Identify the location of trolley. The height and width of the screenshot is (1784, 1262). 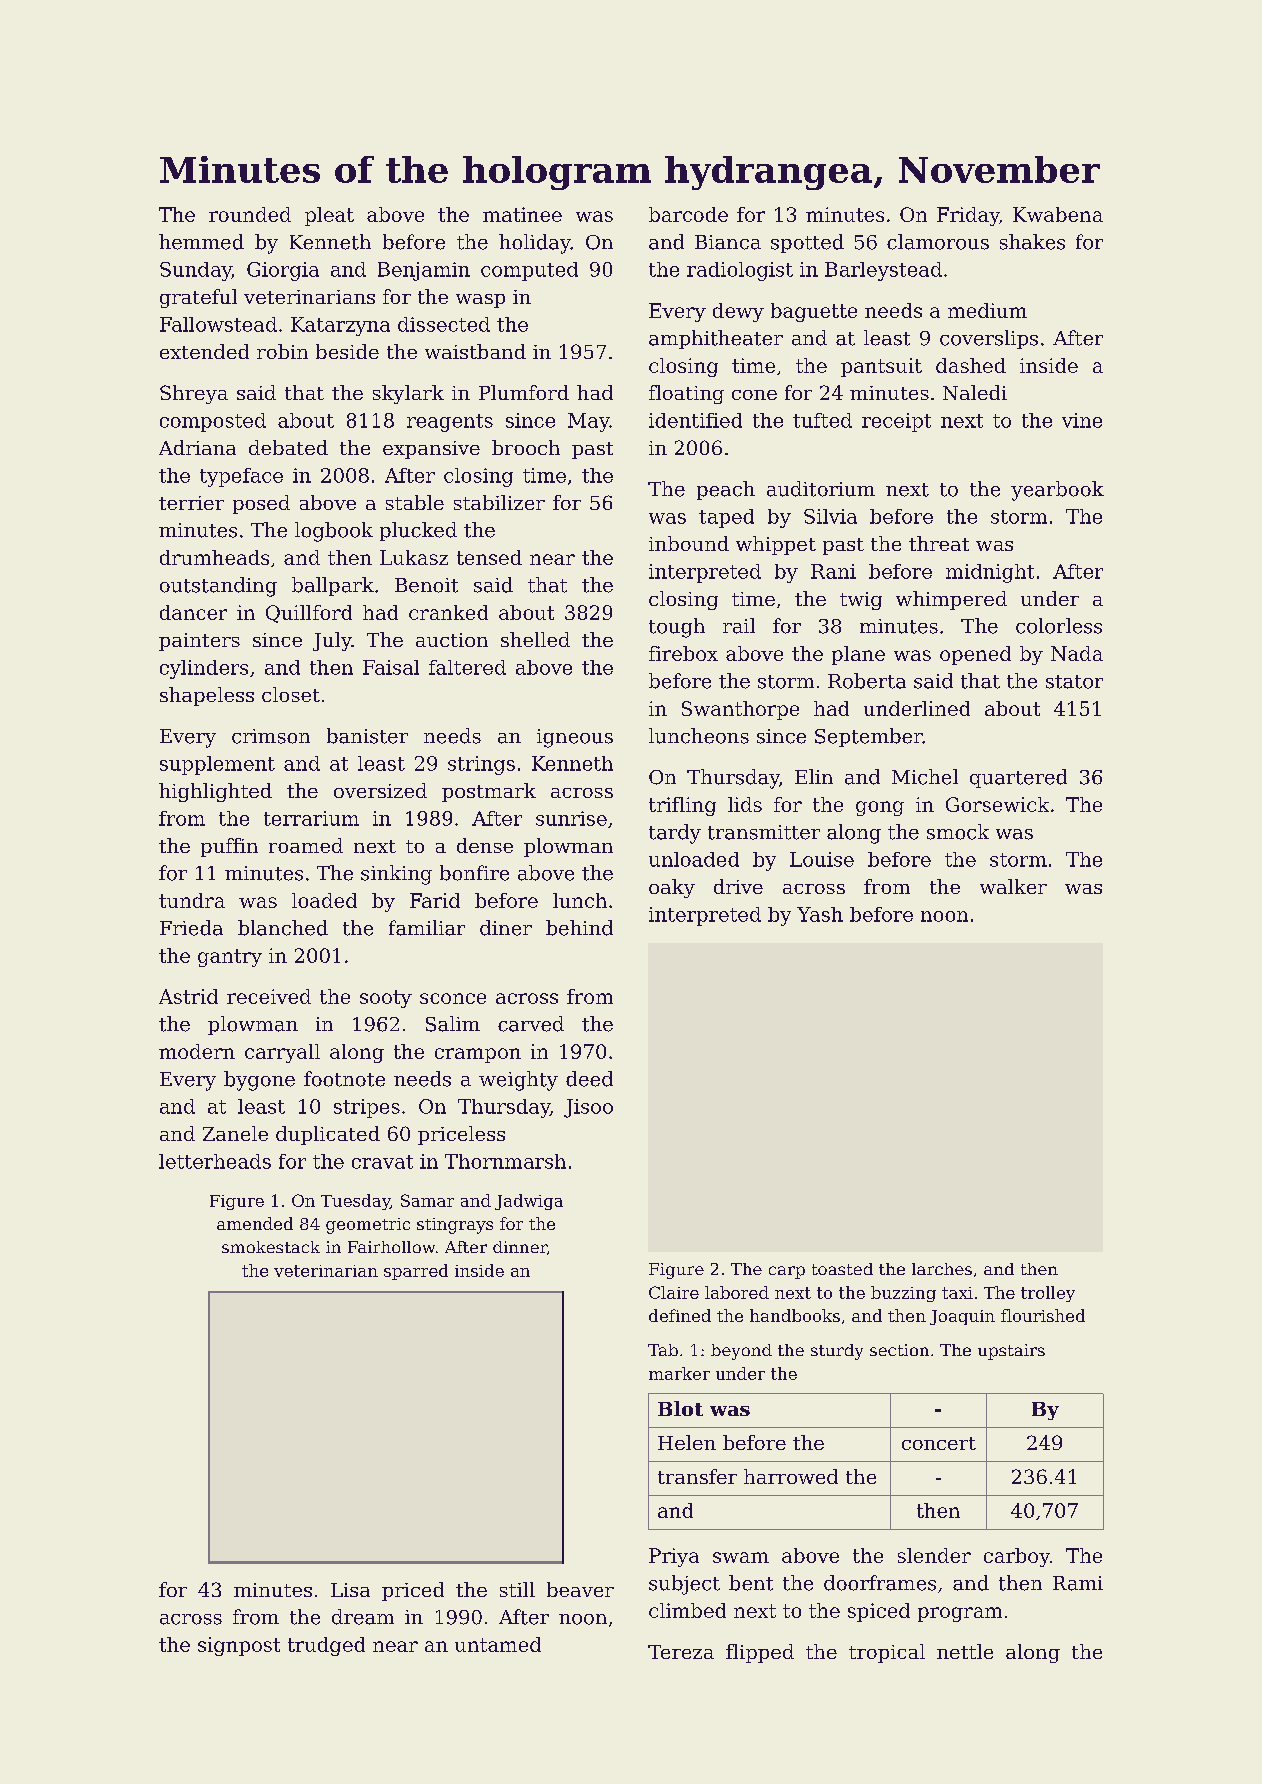
(1048, 1294).
